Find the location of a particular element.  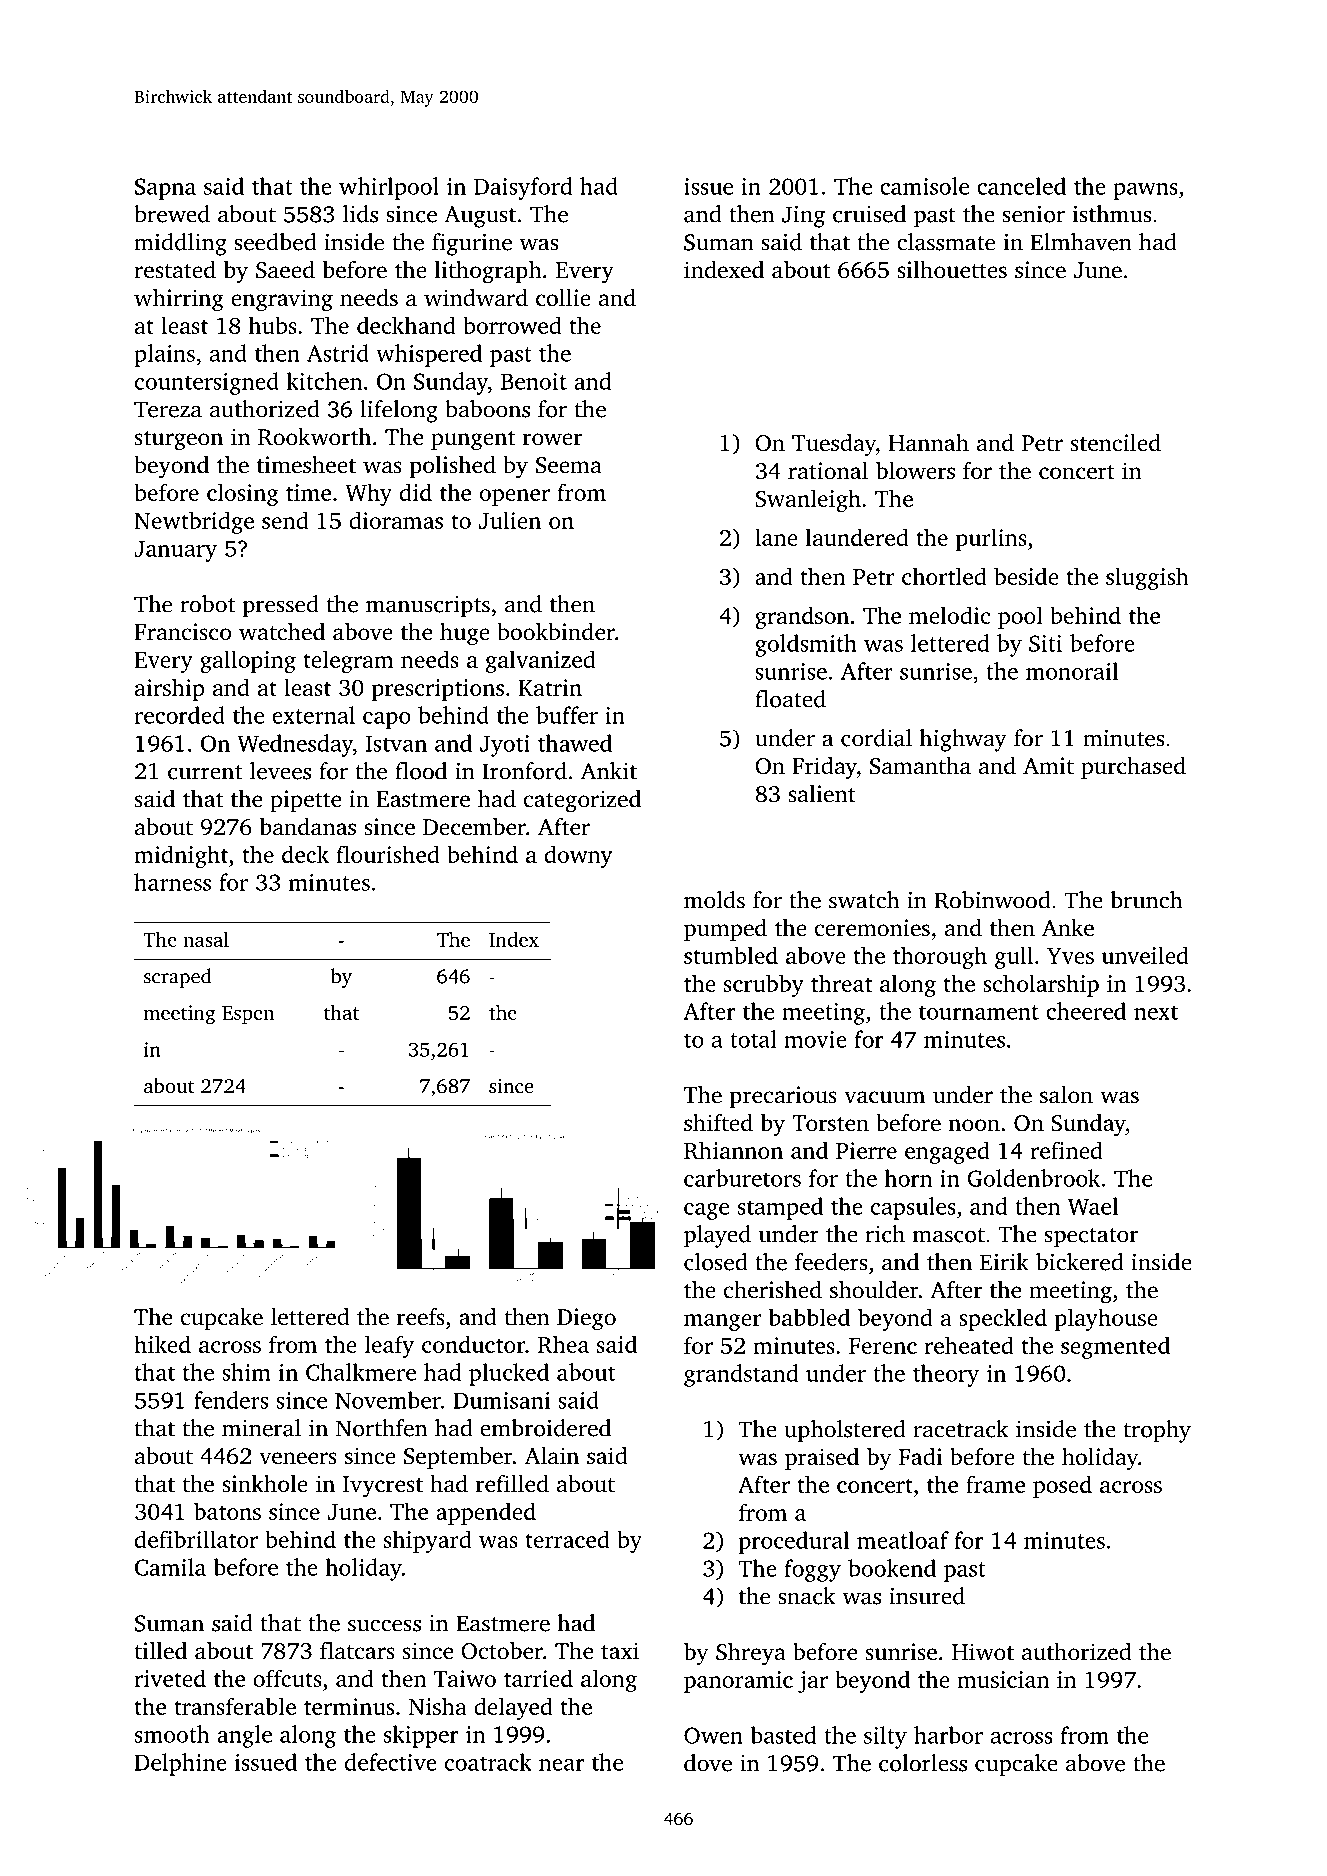

molds is located at coordinates (714, 900).
